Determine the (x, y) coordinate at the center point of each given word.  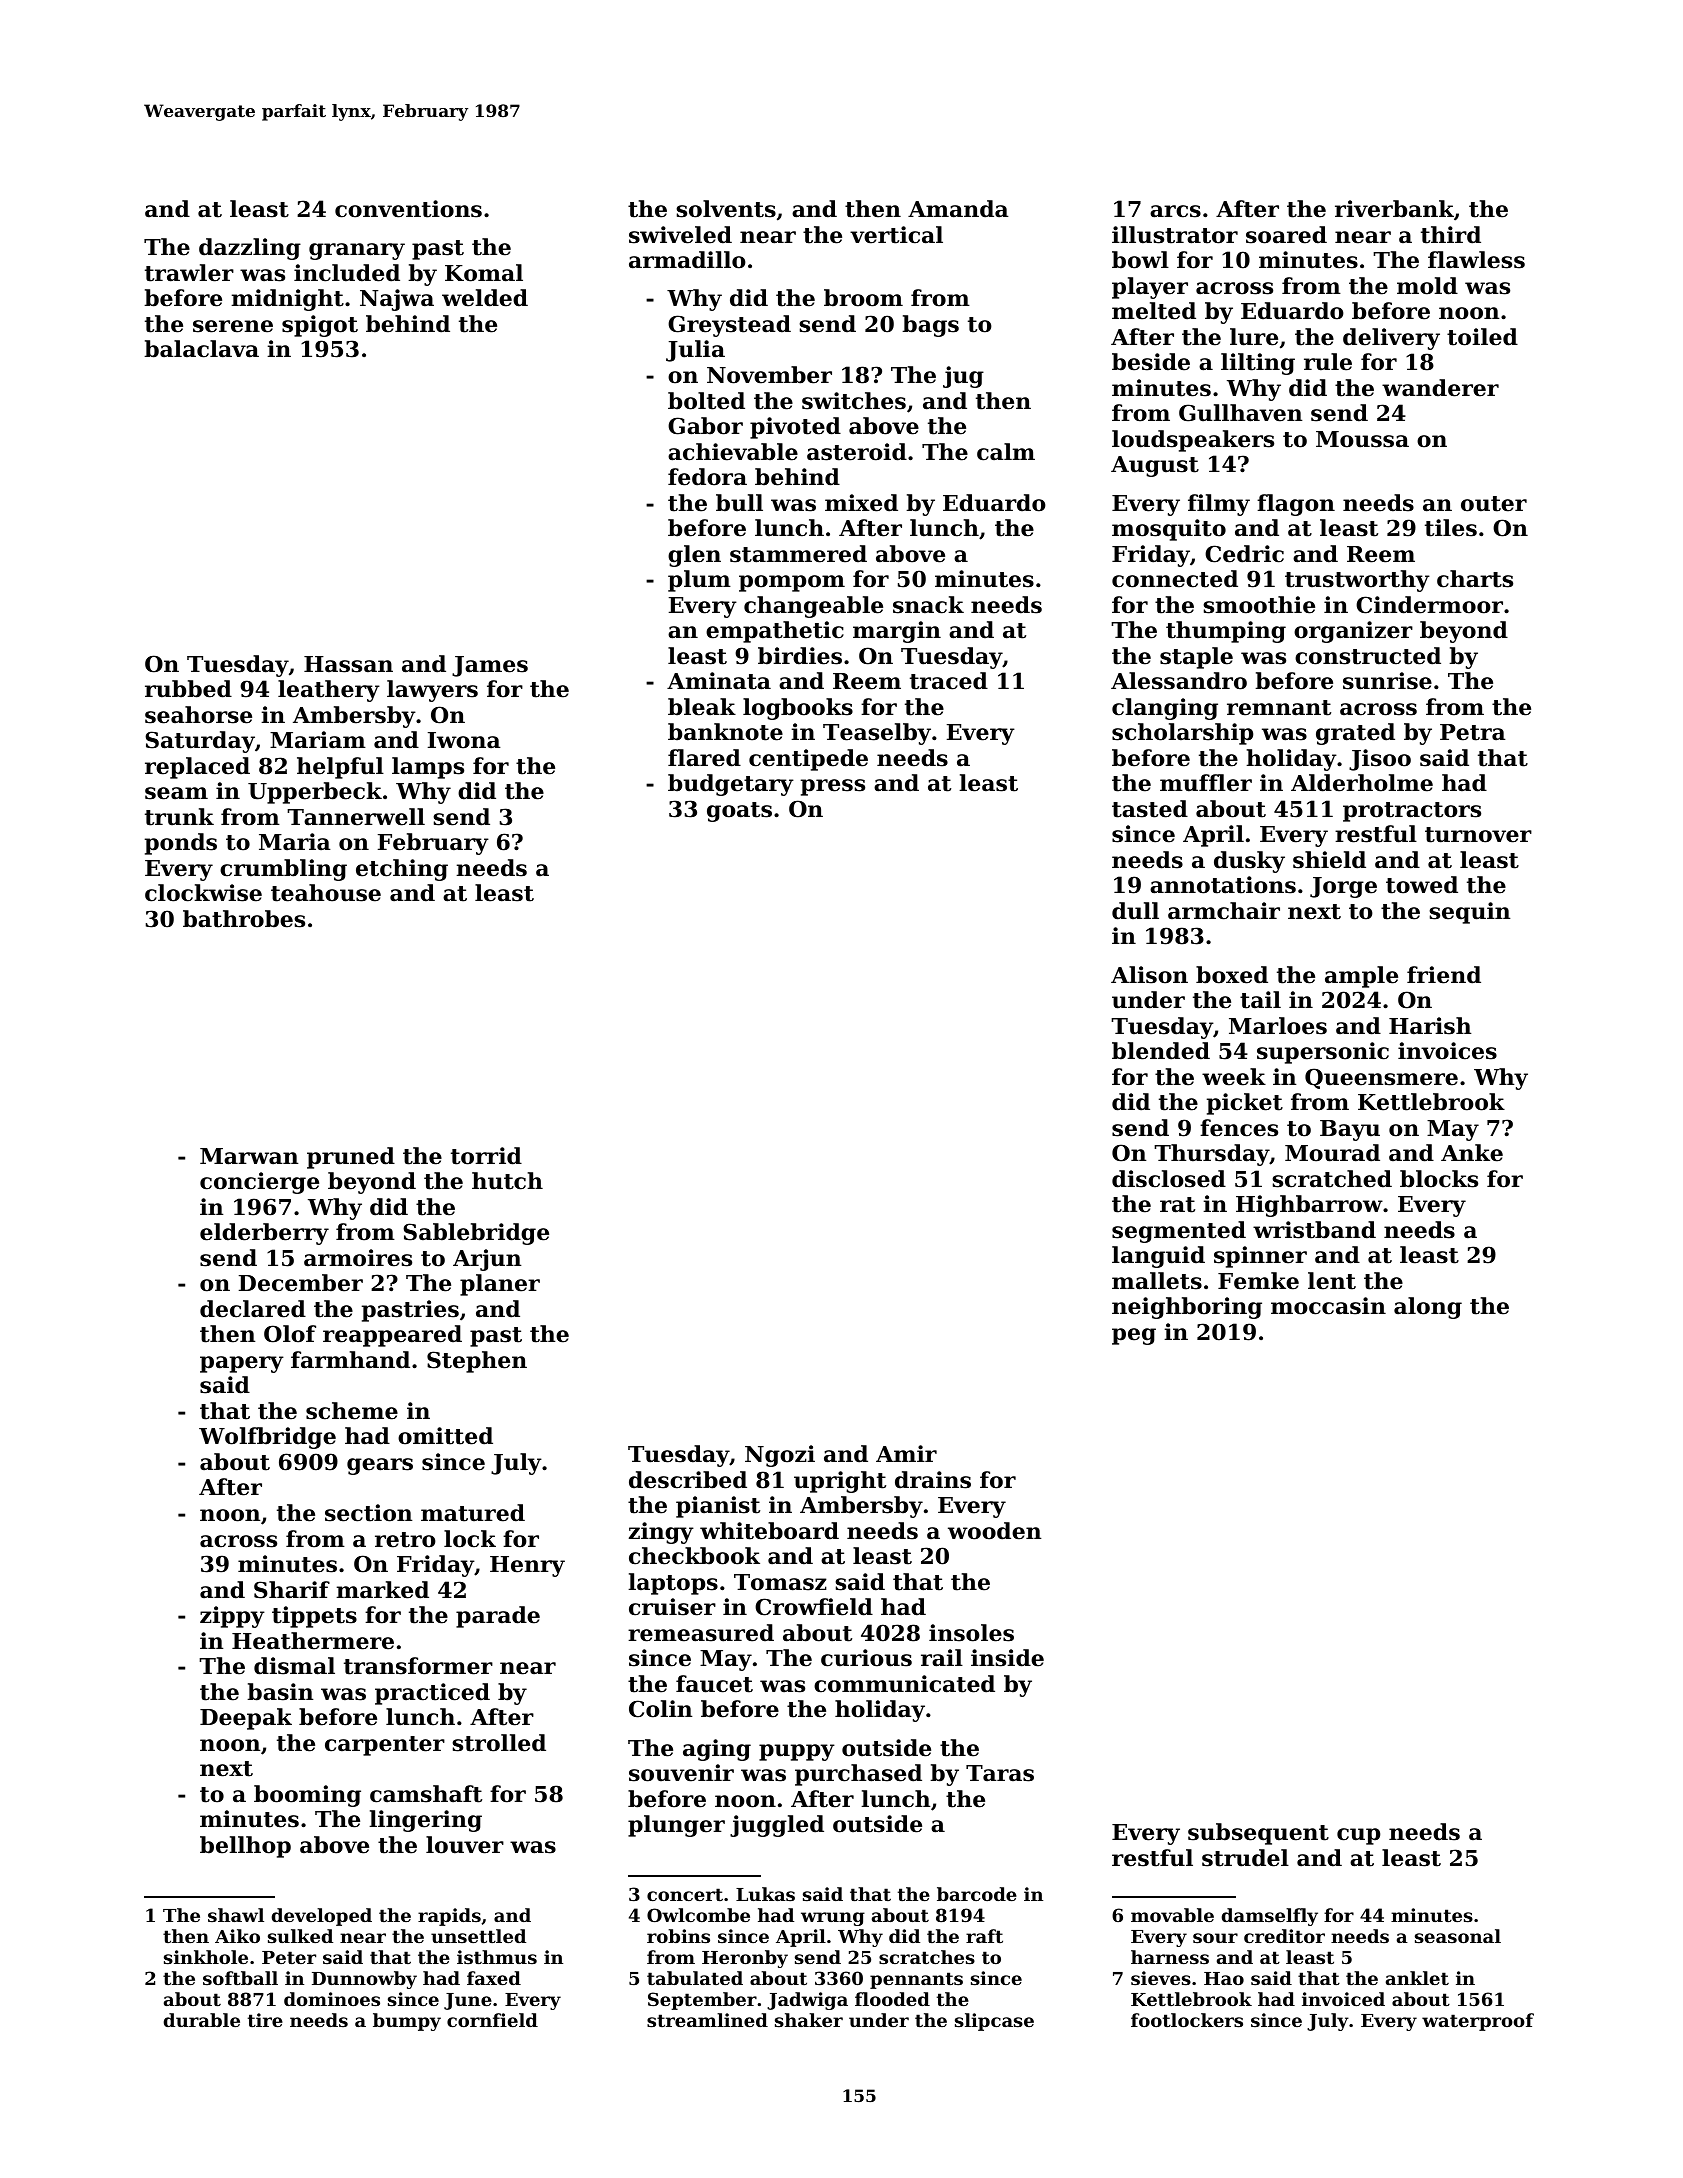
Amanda (958, 209)
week (1234, 1077)
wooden (994, 1531)
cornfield (492, 2020)
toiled (1482, 337)
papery (242, 1364)
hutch (507, 1181)
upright (840, 1482)
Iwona (464, 740)
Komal (484, 273)
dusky (1249, 862)
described (688, 1480)
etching (402, 870)
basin (280, 1692)
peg (1134, 1336)
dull (1135, 911)
